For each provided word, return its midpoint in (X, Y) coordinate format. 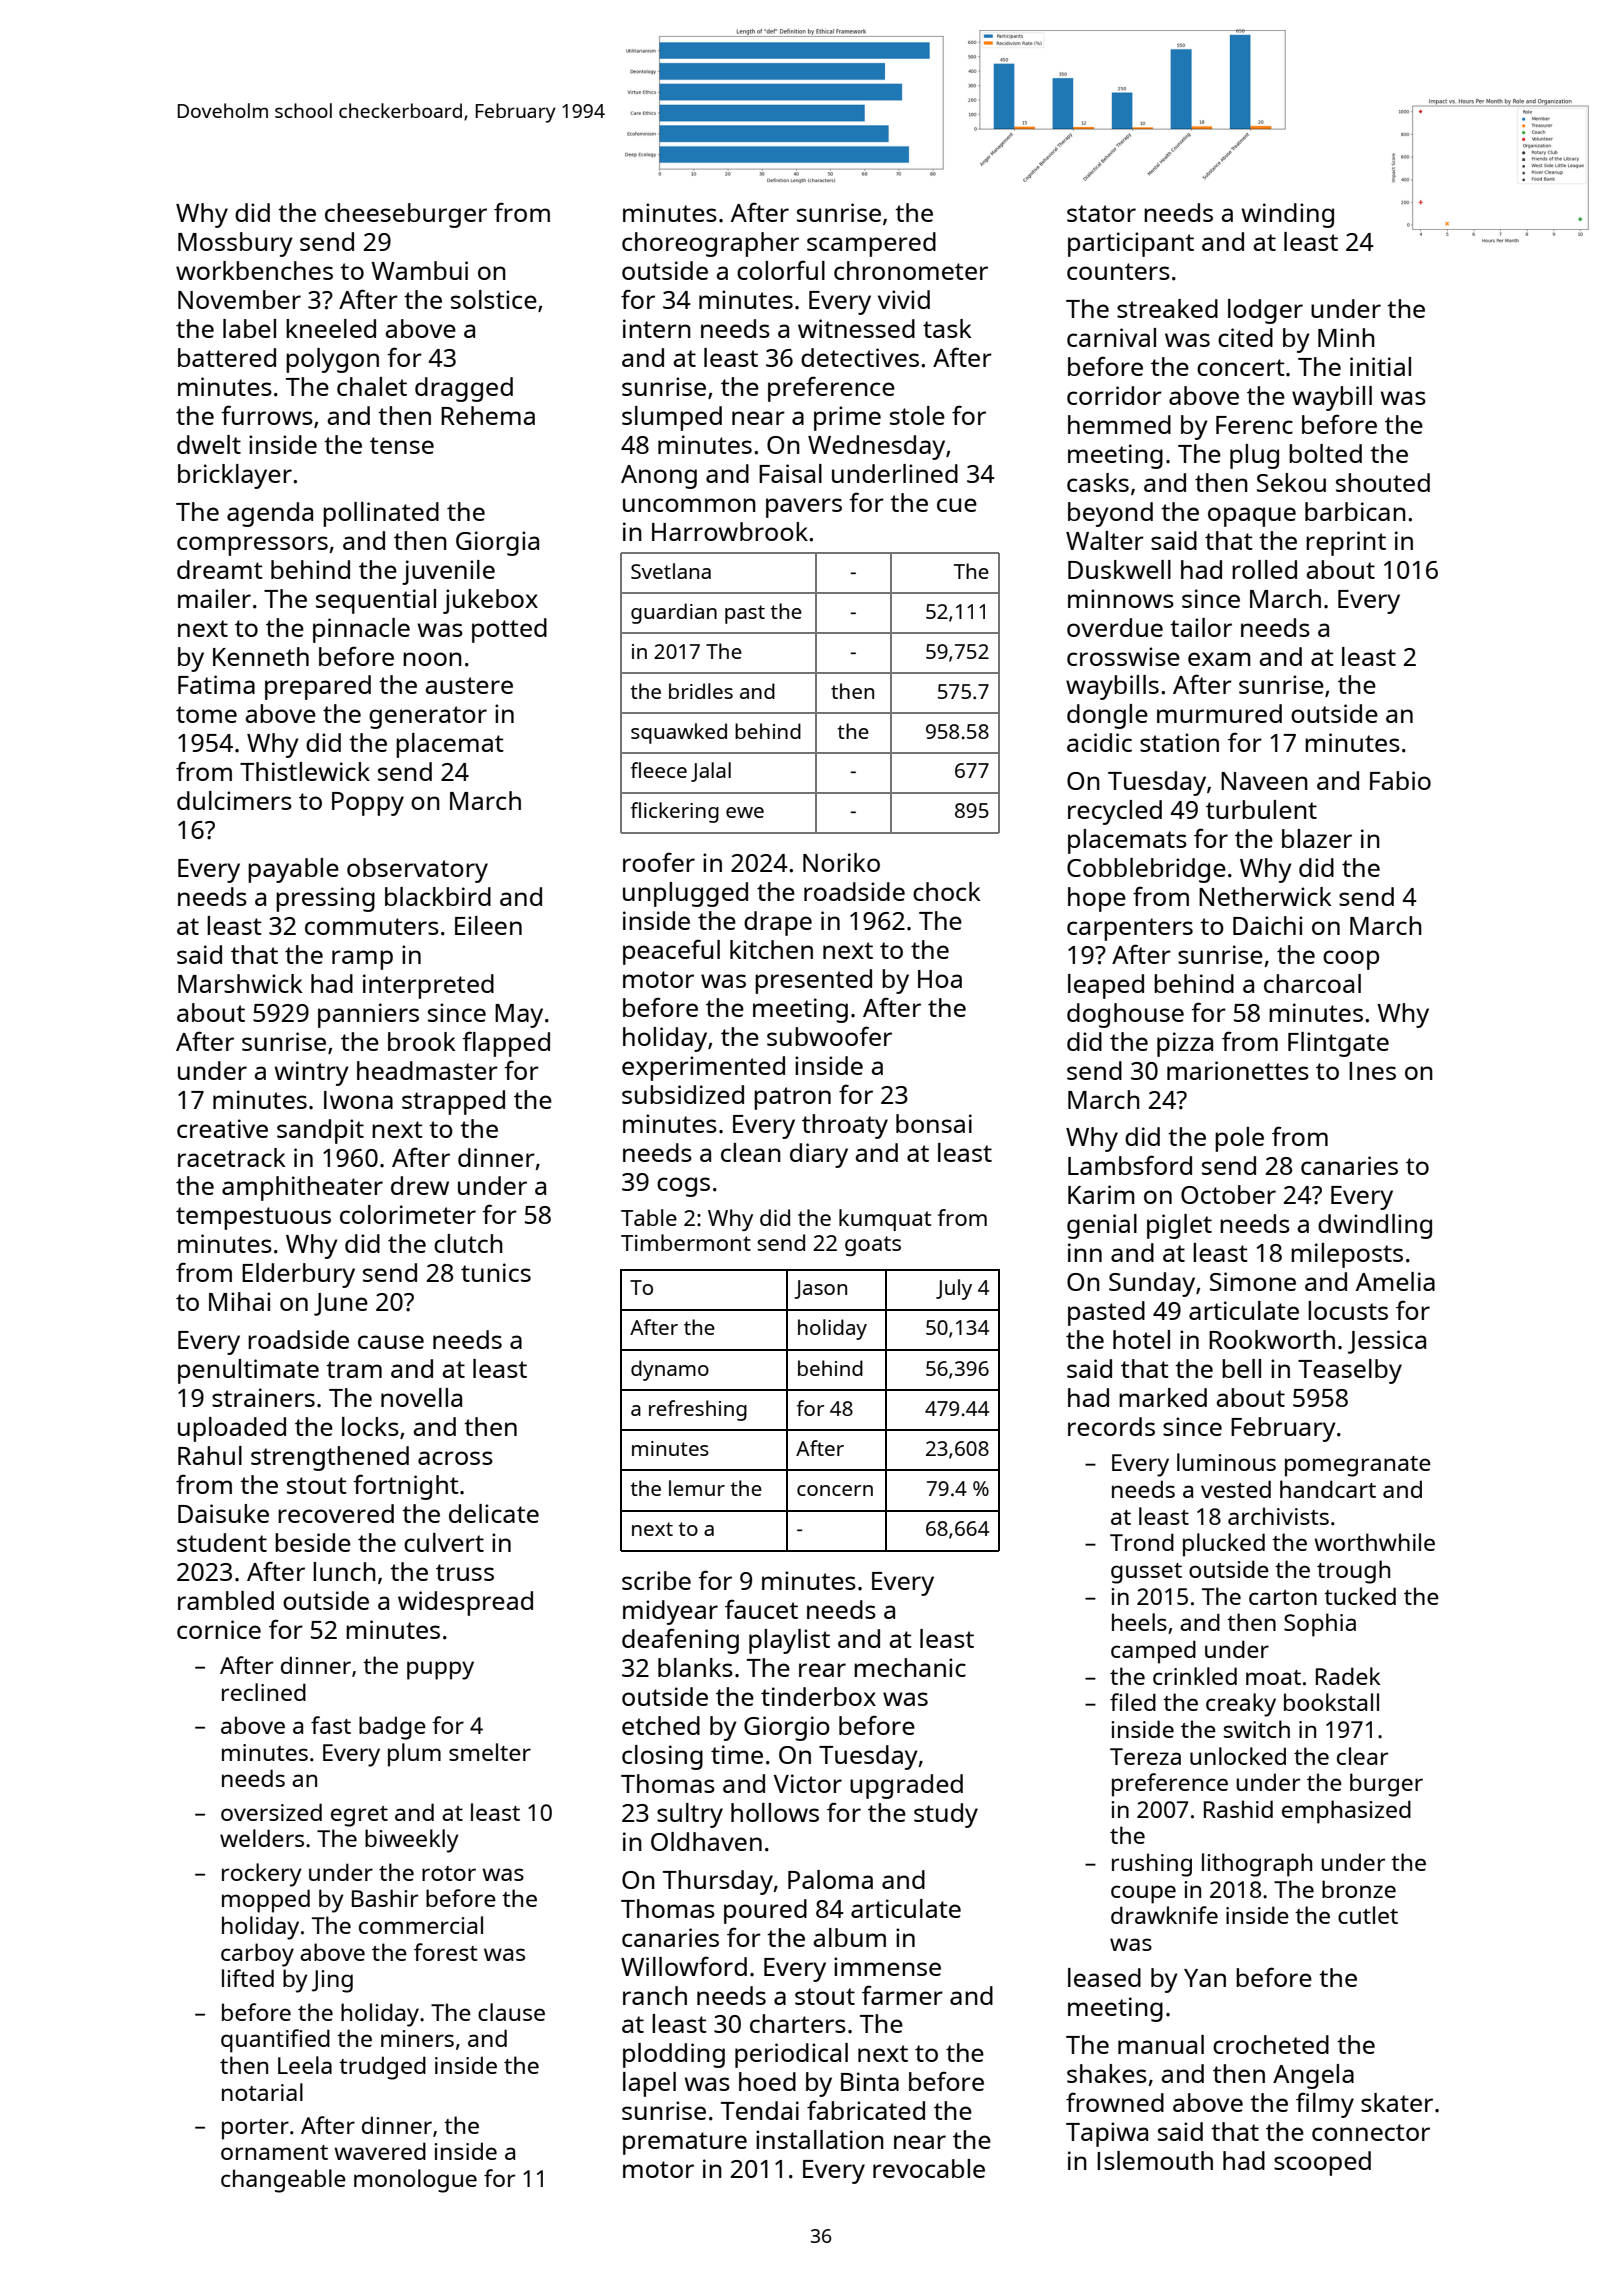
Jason (820, 1289)
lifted (248, 1978)
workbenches (254, 270)
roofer (659, 862)
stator (1101, 213)
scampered (871, 244)
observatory (417, 870)
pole (1239, 1139)
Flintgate (1338, 1044)
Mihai (239, 1301)
